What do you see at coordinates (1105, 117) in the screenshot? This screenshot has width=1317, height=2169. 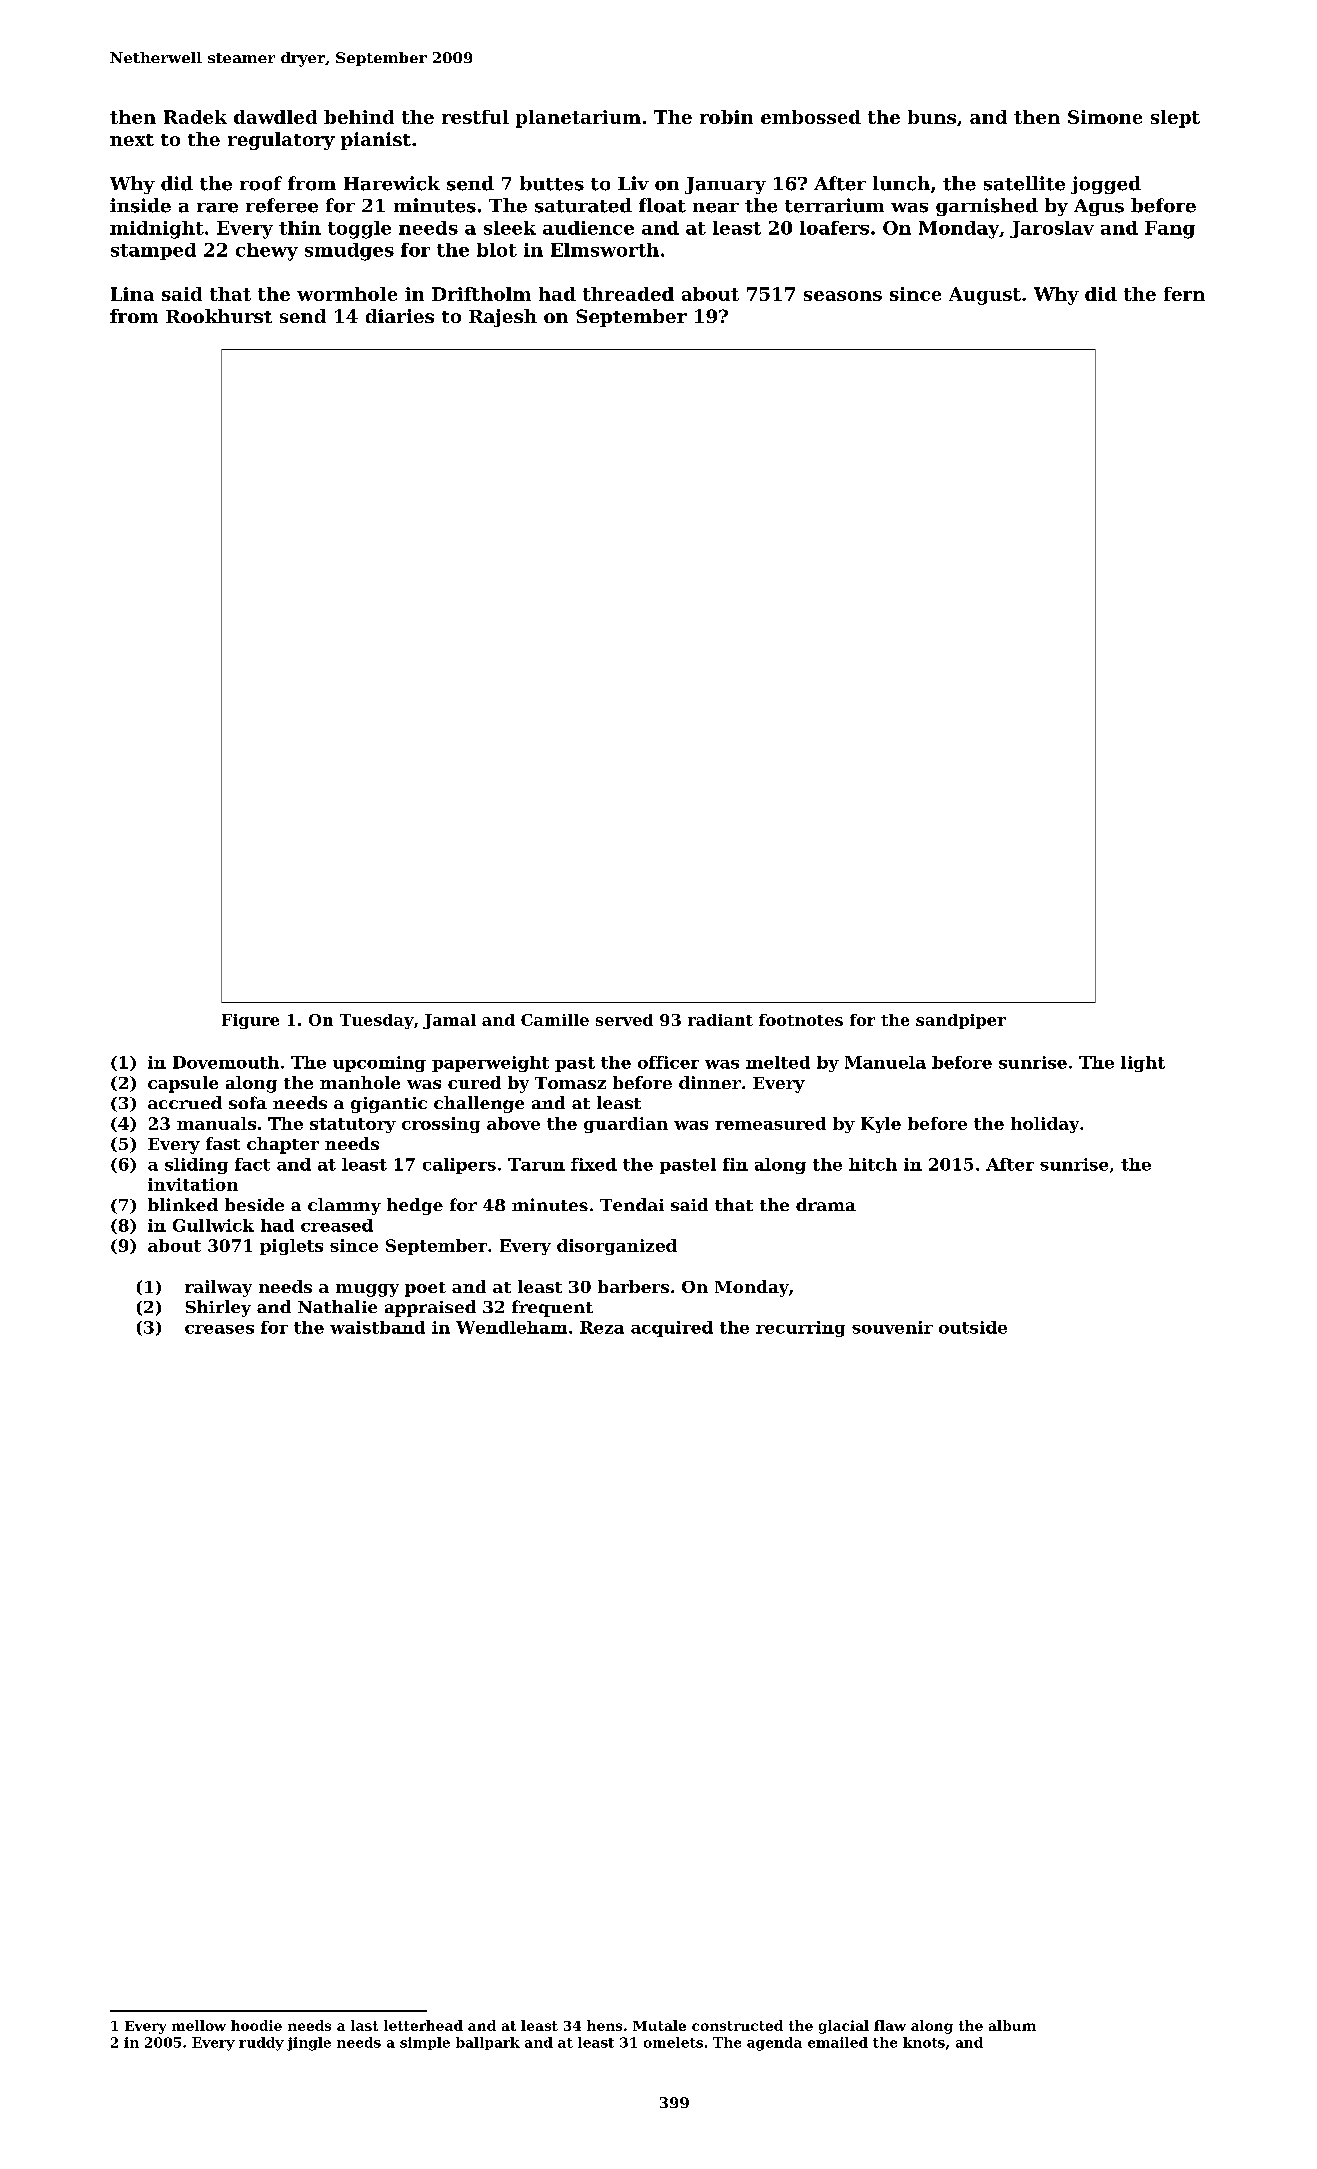 I see `Simone` at bounding box center [1105, 117].
